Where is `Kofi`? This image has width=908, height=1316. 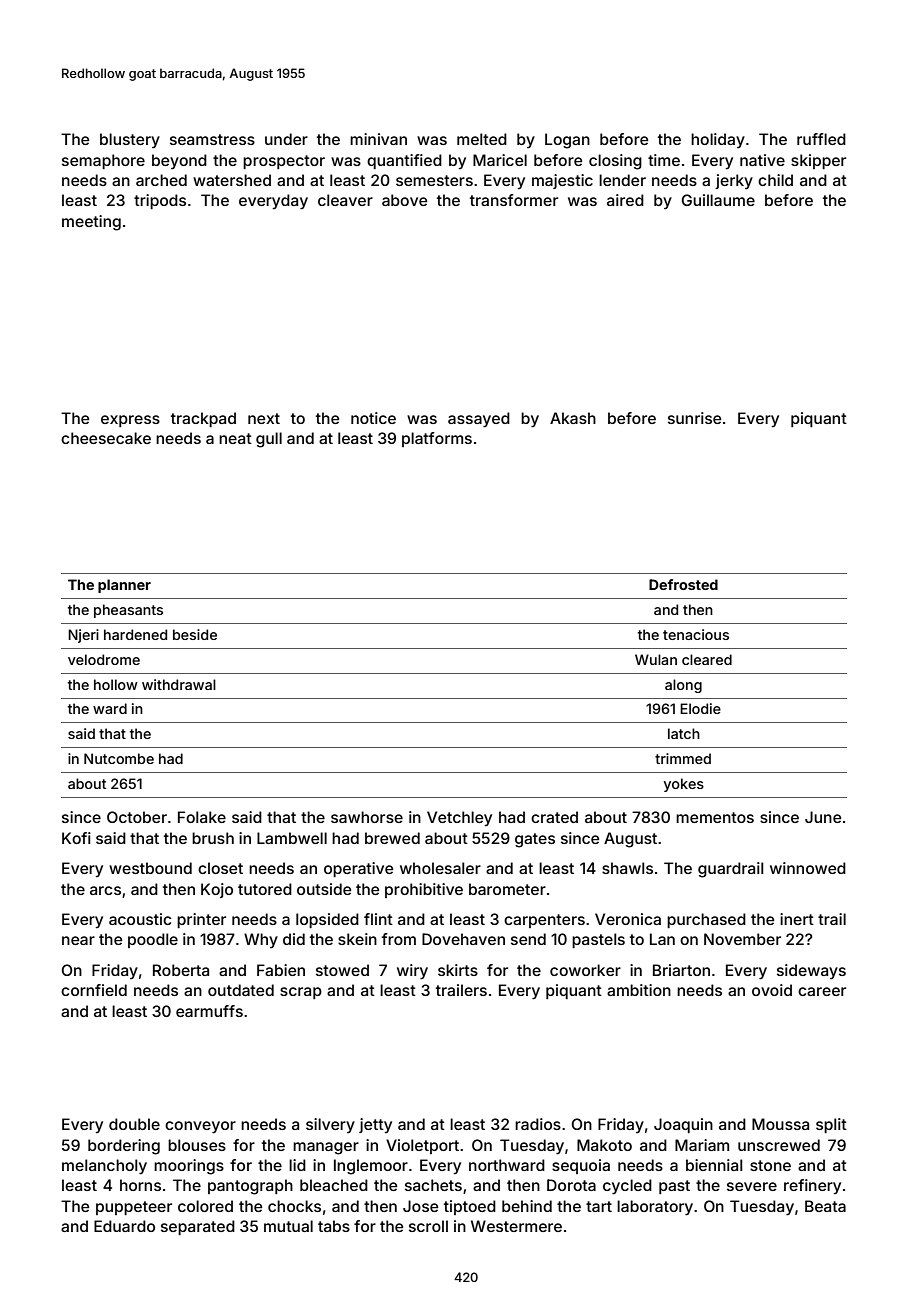 Kofi is located at coordinates (76, 838).
